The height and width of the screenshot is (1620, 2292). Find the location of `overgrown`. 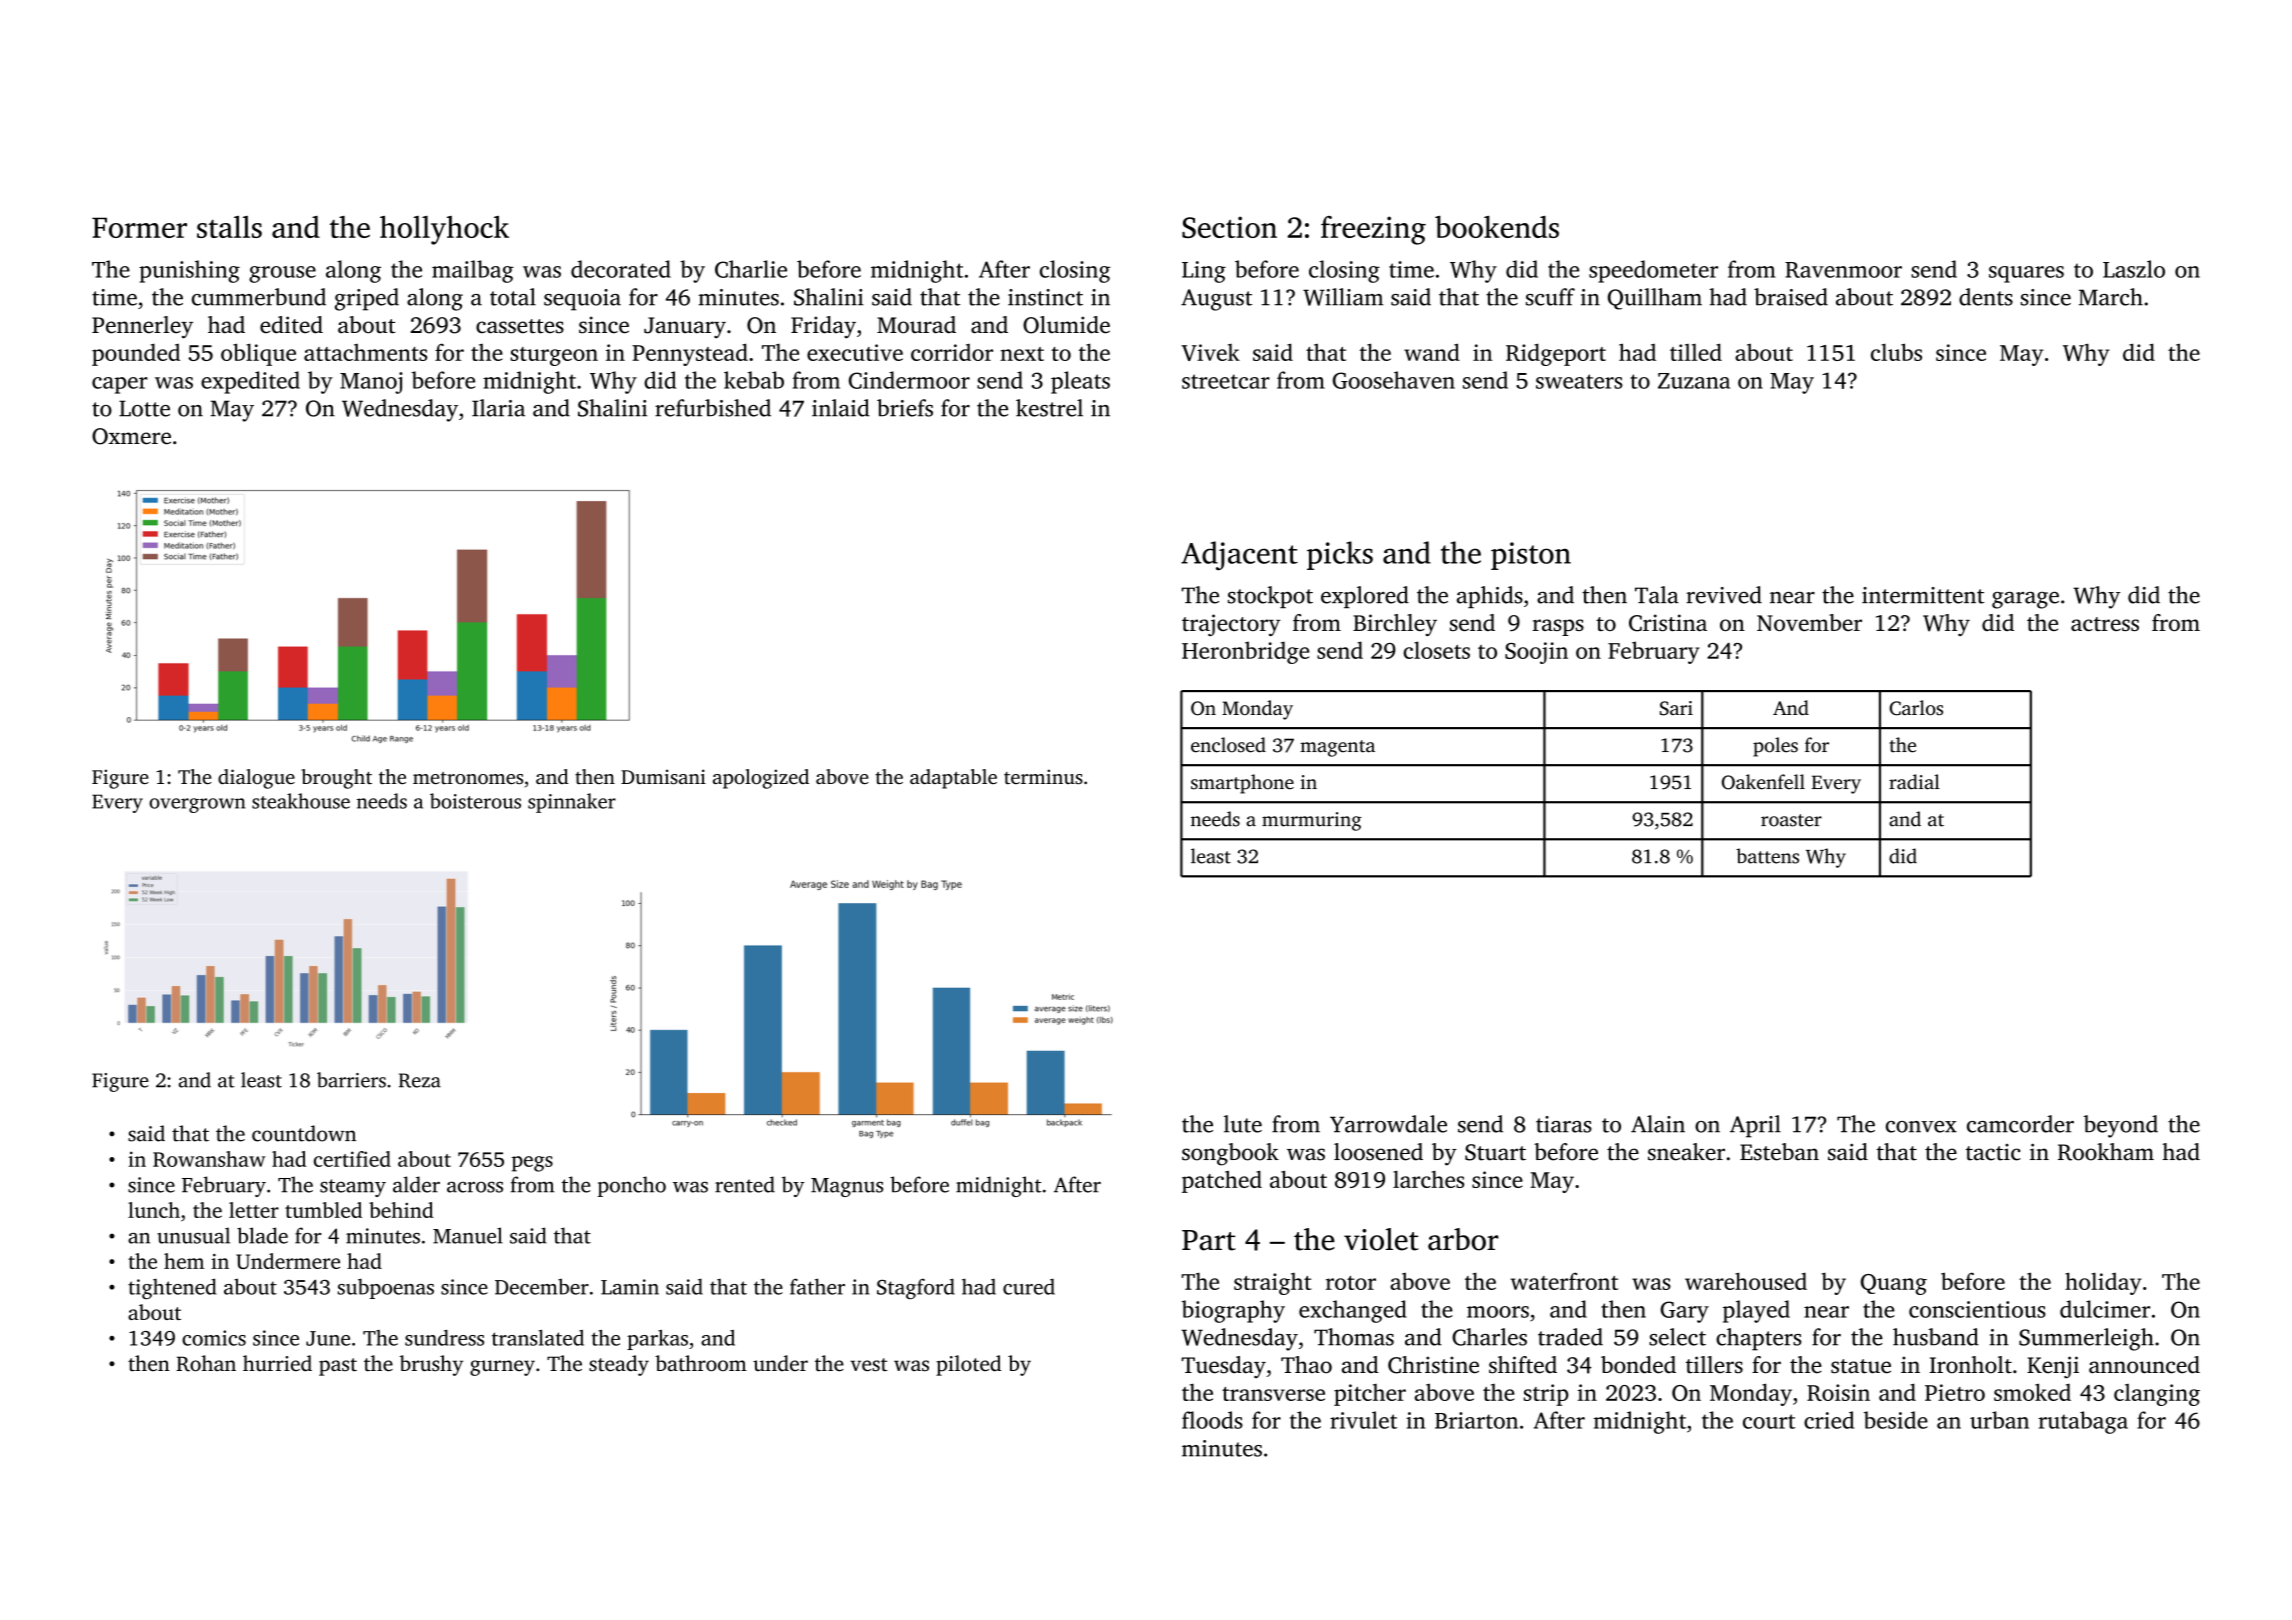

overgrown is located at coordinates (197, 805).
